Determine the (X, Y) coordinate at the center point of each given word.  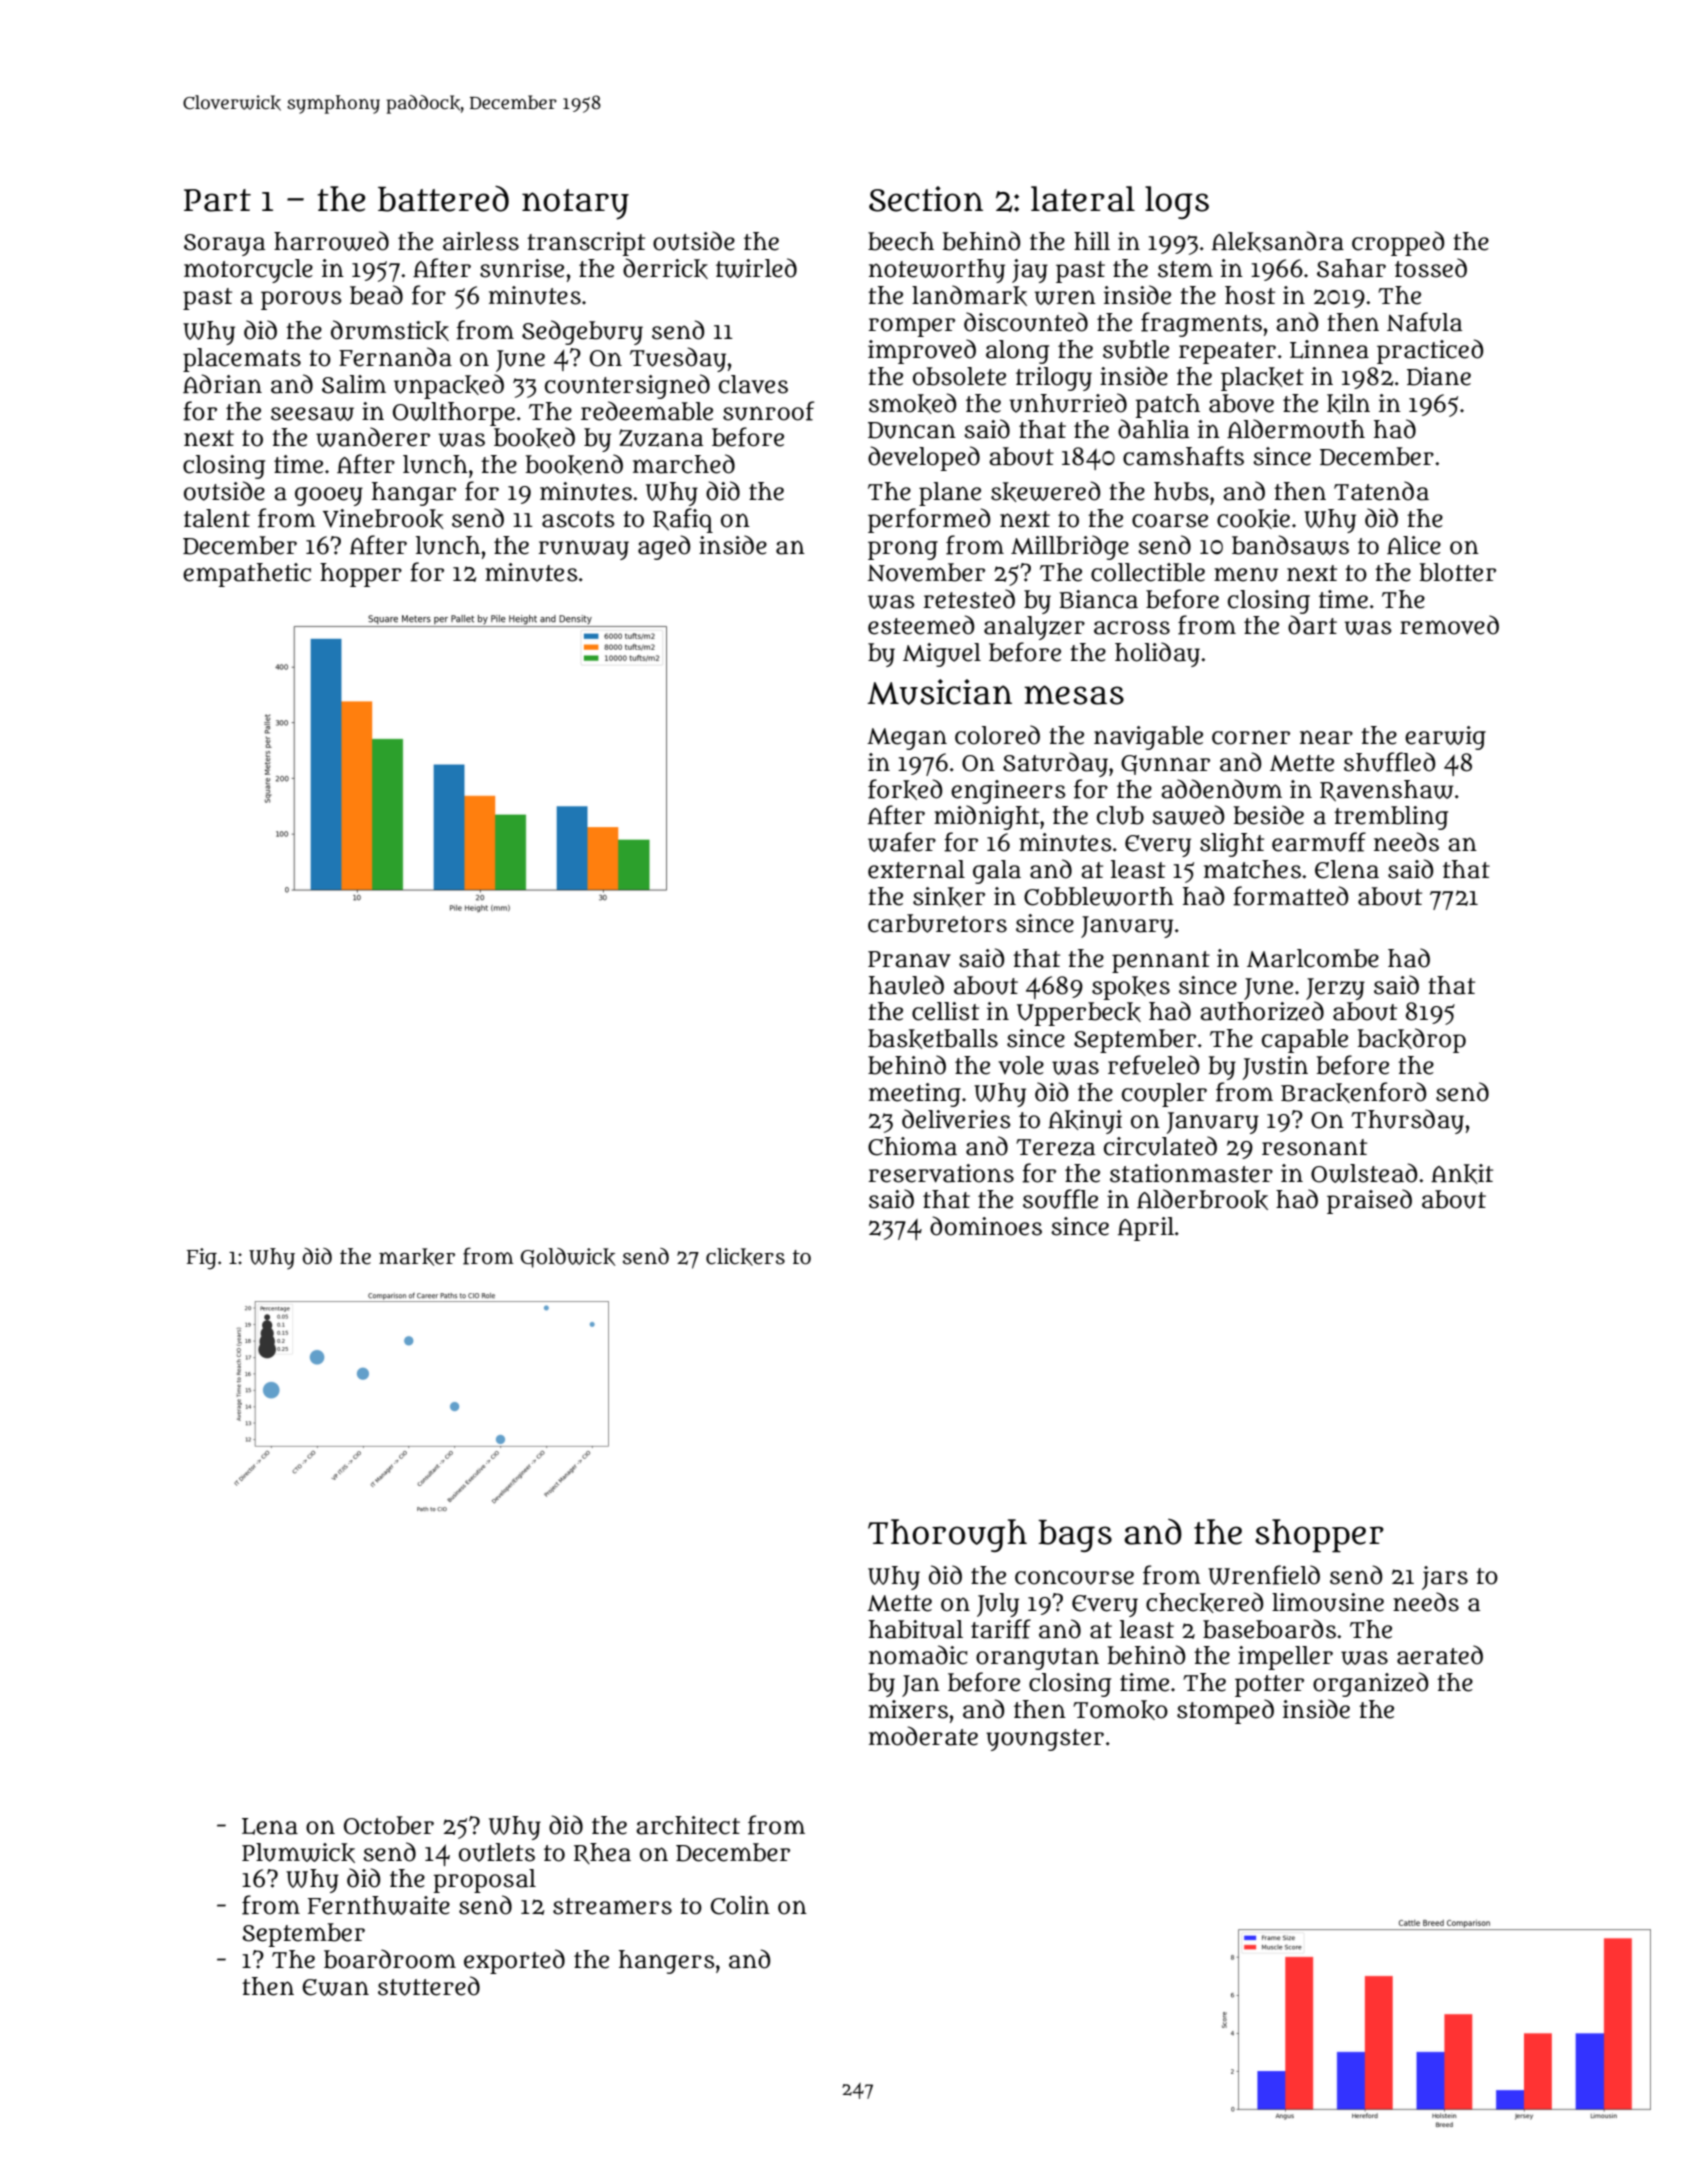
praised (1369, 1201)
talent (217, 518)
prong (903, 550)
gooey (329, 496)
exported (514, 1961)
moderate (923, 1736)
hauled (906, 985)
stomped (1225, 1711)
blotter (1457, 572)
